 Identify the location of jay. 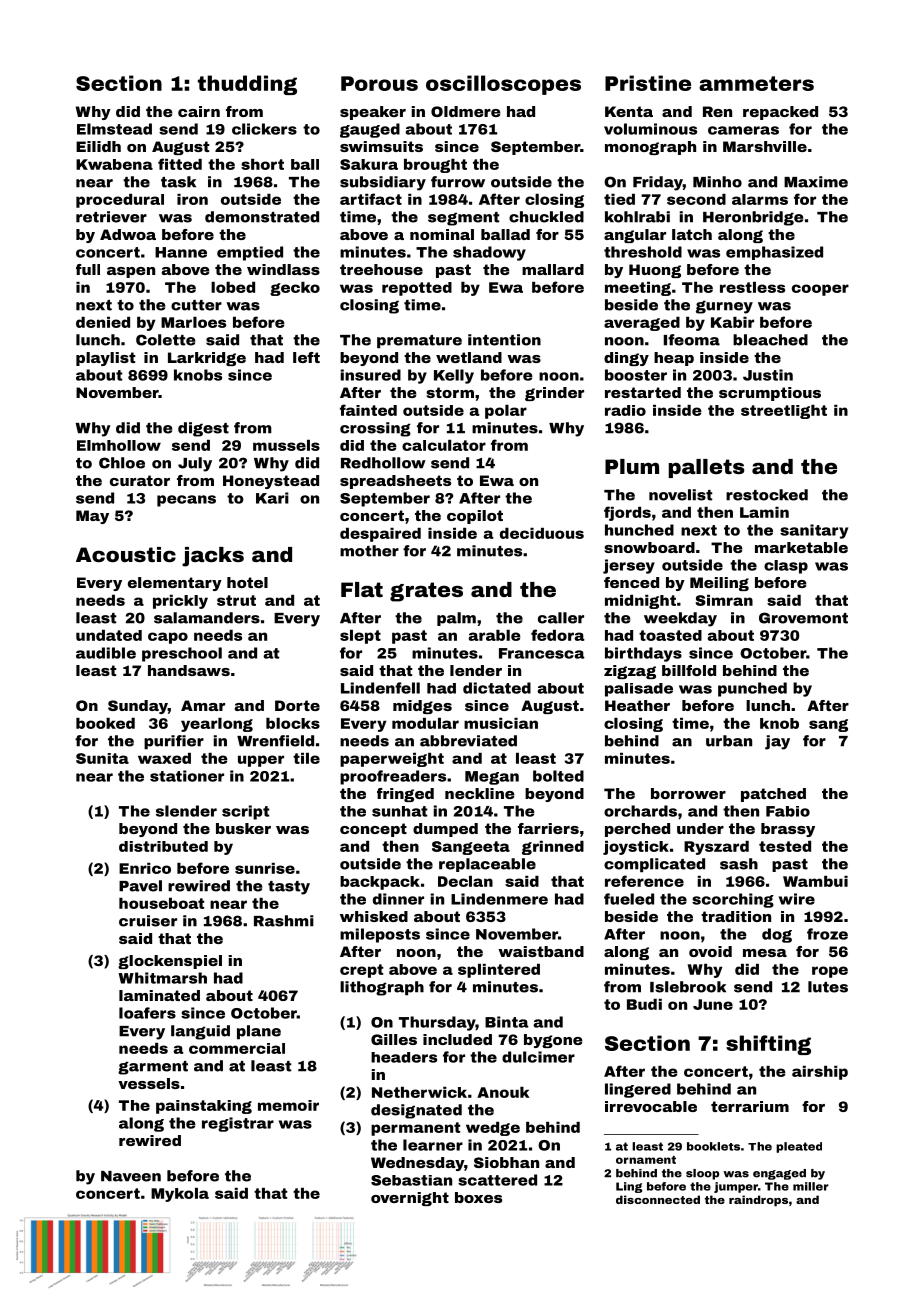
(777, 742).
